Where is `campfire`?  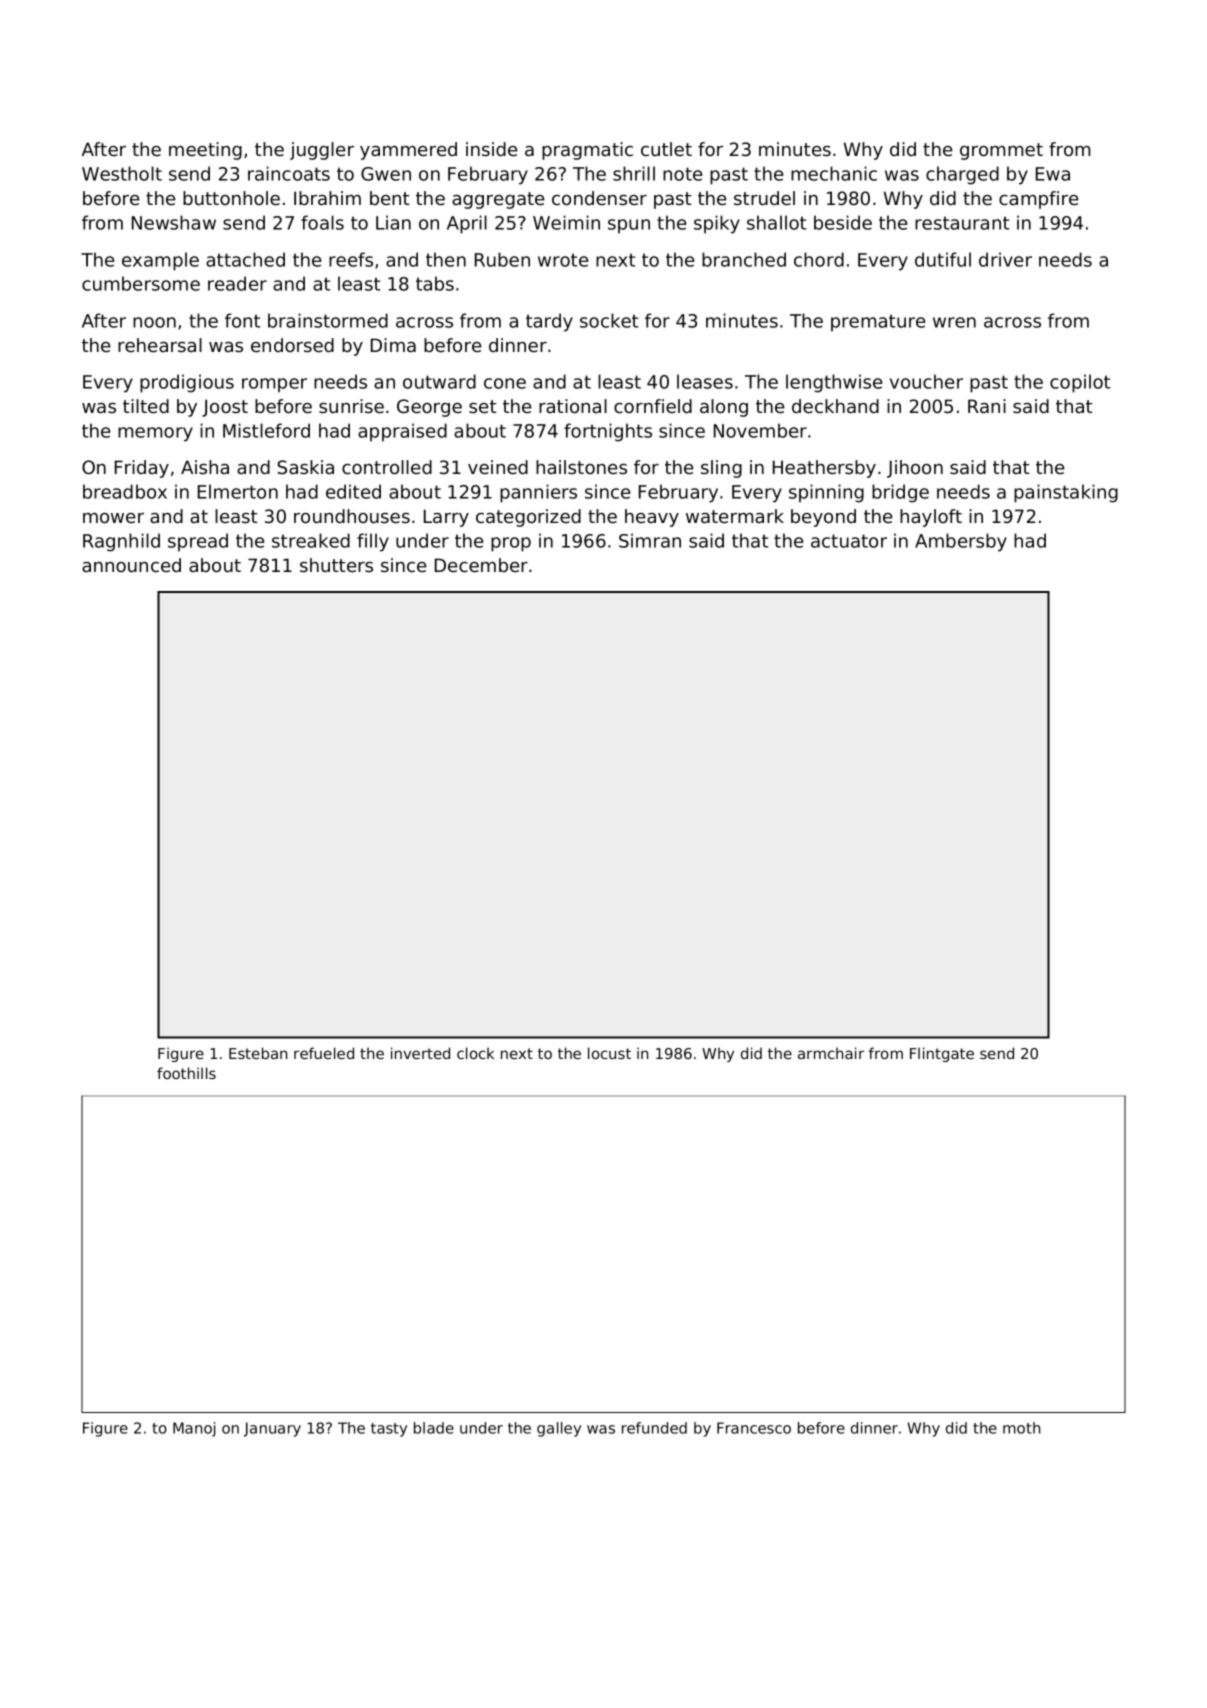
campfire is located at coordinates (1038, 200).
